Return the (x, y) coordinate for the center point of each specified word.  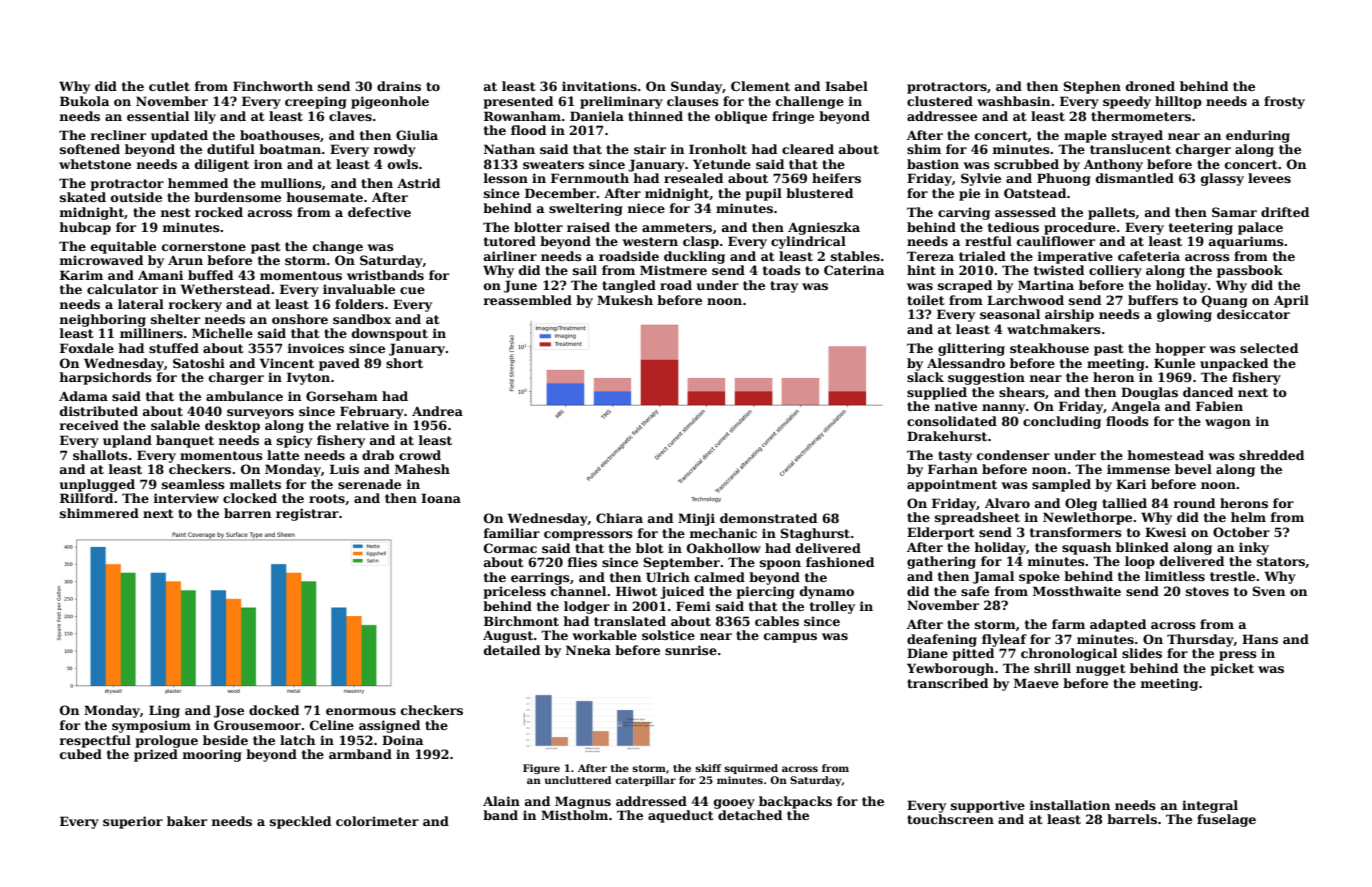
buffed (210, 275)
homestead (1166, 455)
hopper (1181, 349)
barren (247, 513)
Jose (229, 711)
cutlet (169, 86)
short (404, 363)
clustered (940, 101)
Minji (696, 519)
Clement (760, 86)
